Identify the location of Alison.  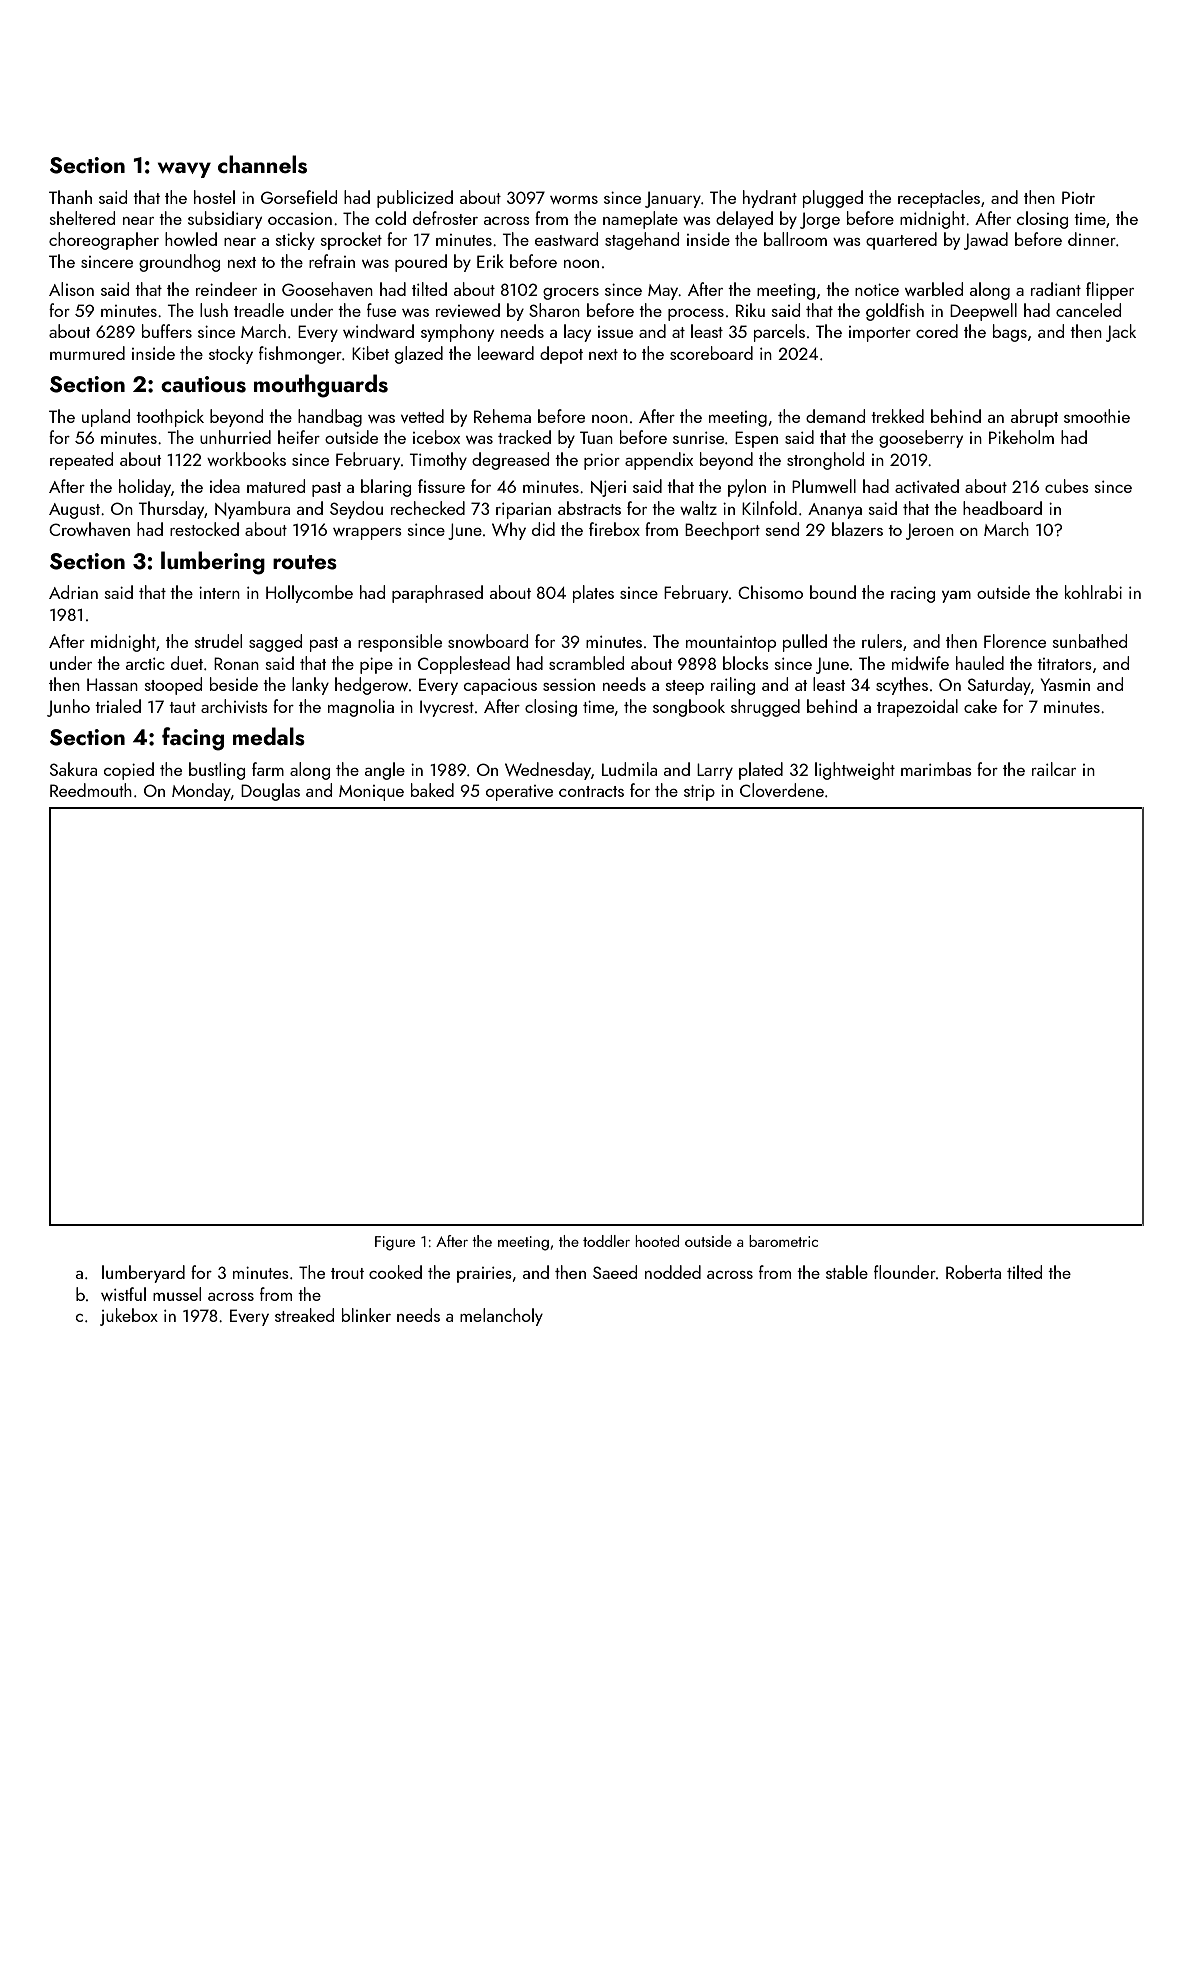
(71, 289).
